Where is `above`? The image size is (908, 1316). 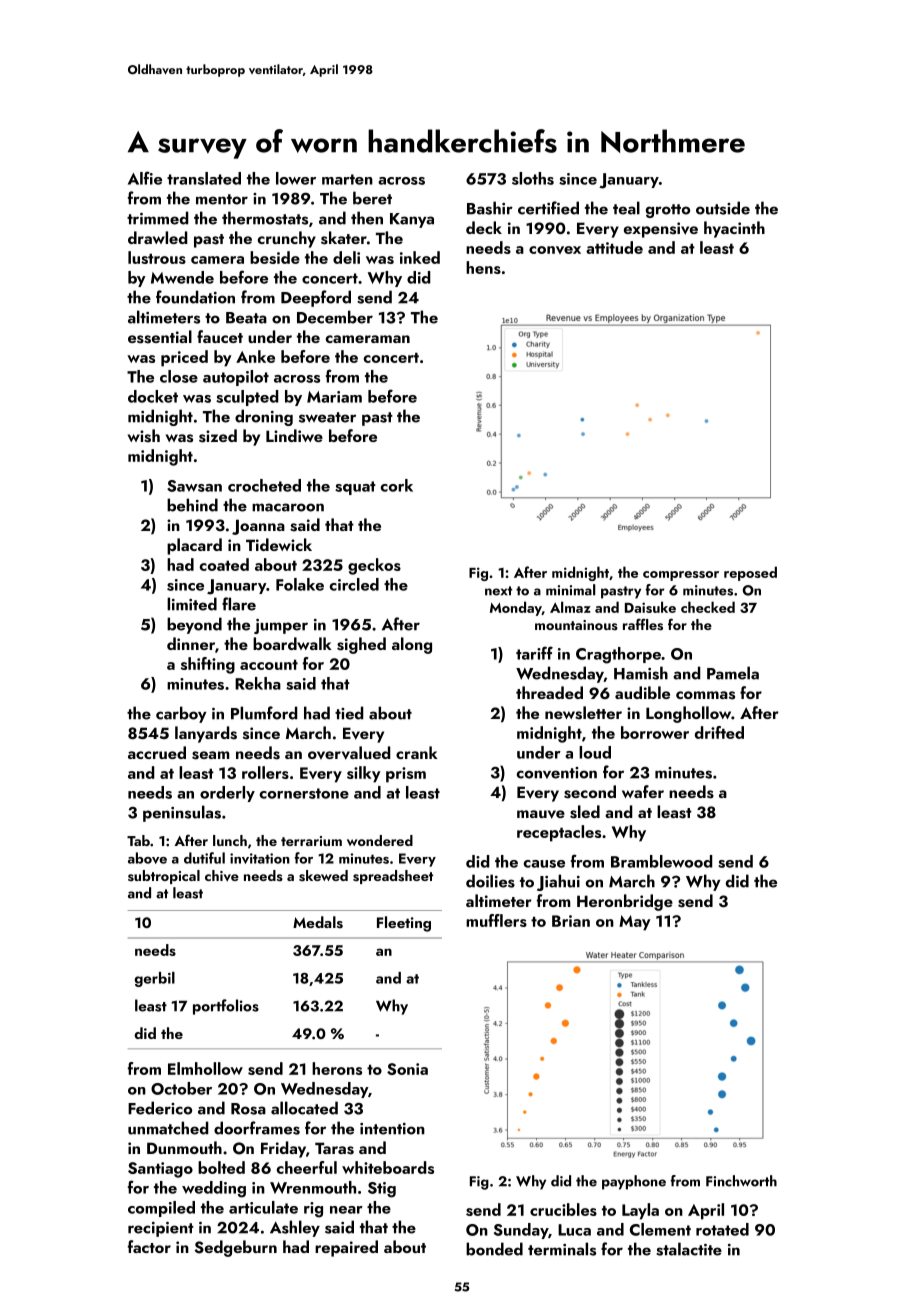
above is located at coordinates (147, 858).
